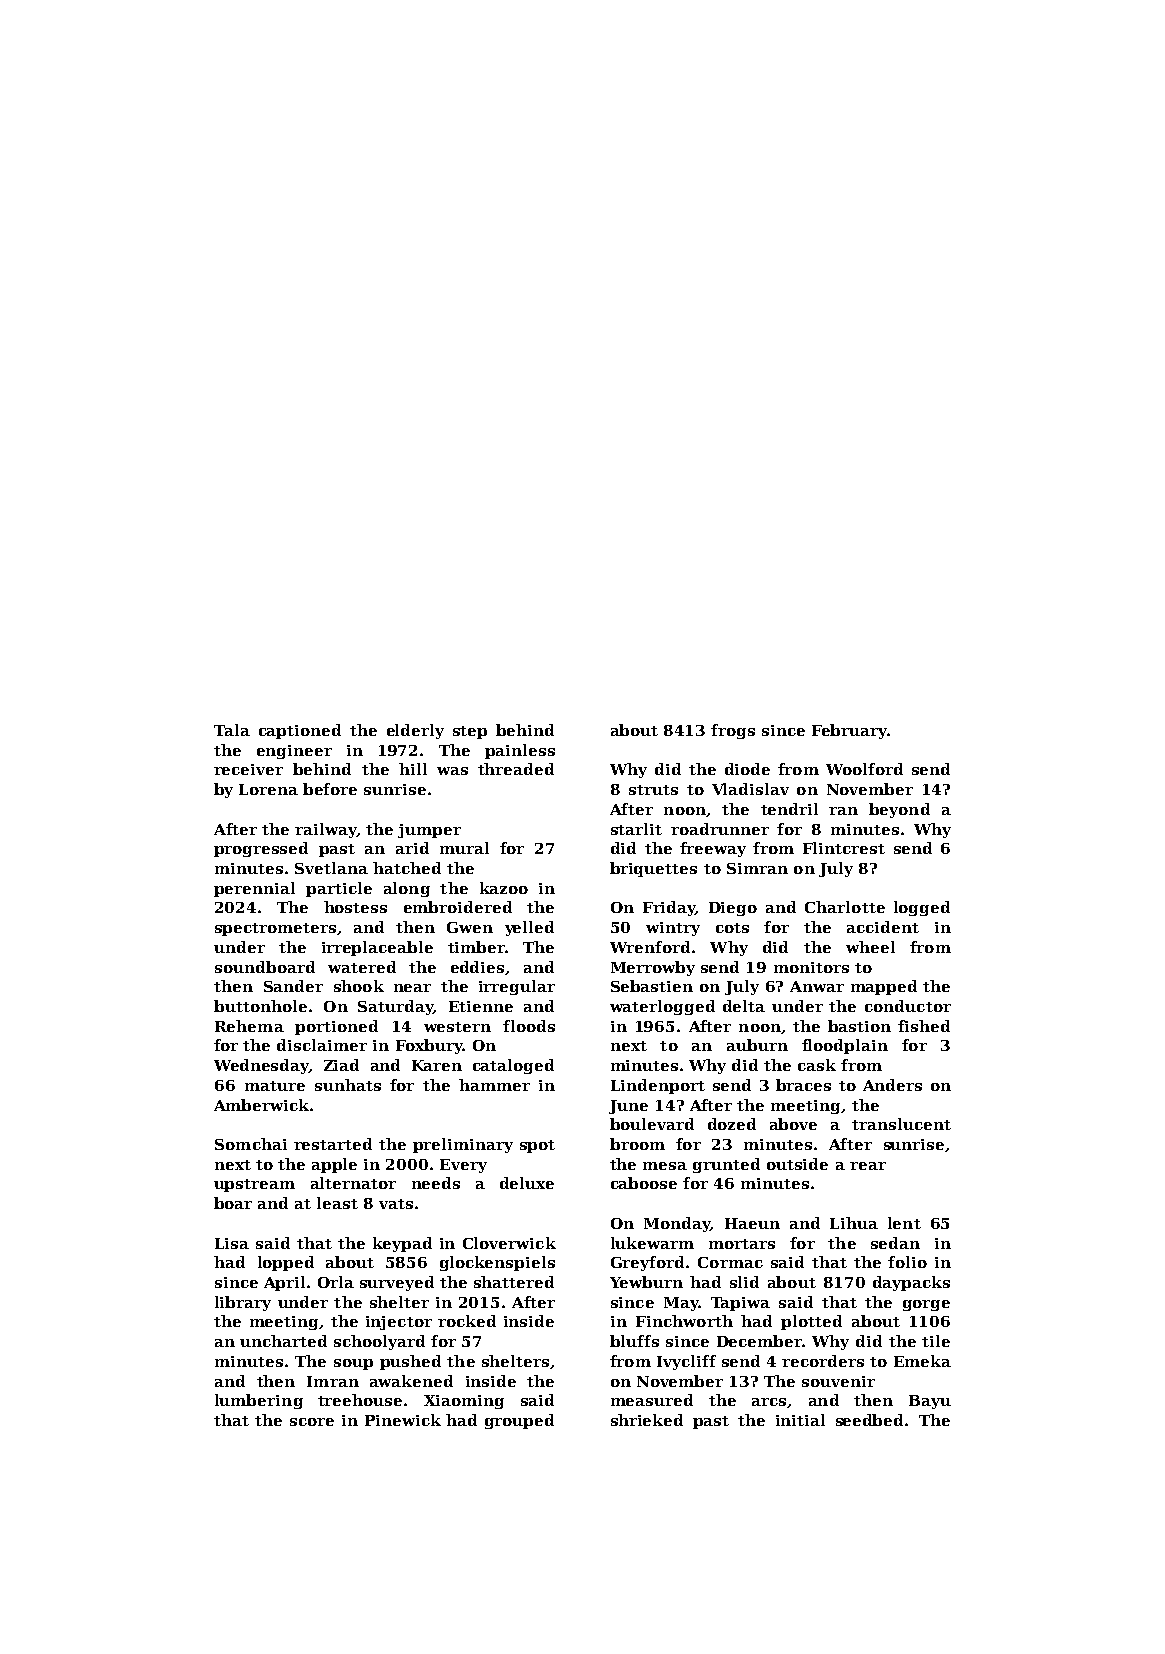 This screenshot has height=1654, width=1165. What do you see at coordinates (322, 1045) in the screenshot?
I see `disclaimer` at bounding box center [322, 1045].
